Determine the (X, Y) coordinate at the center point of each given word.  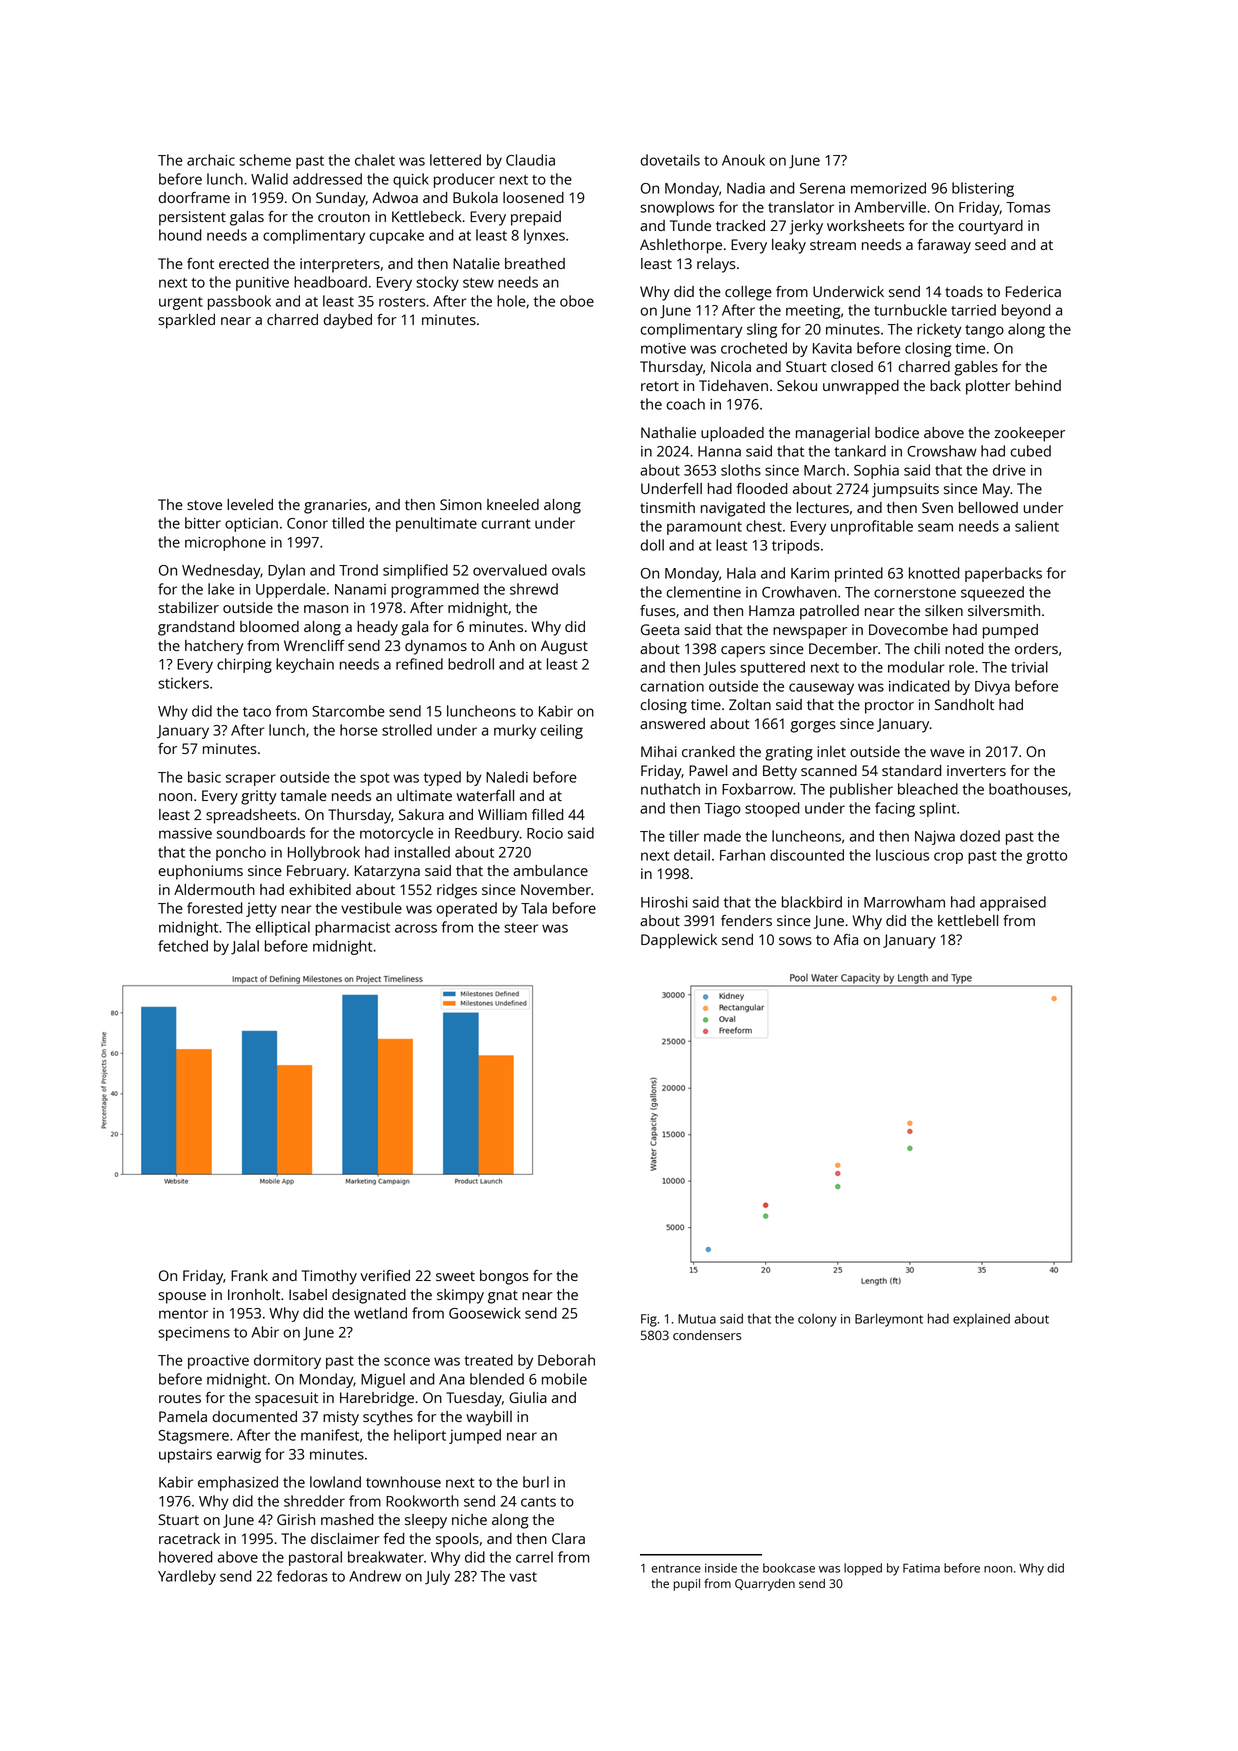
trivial (1029, 667)
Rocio (545, 833)
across (416, 928)
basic (204, 777)
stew (478, 283)
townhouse (403, 1482)
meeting (813, 312)
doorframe (194, 197)
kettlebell (968, 920)
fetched (183, 946)
